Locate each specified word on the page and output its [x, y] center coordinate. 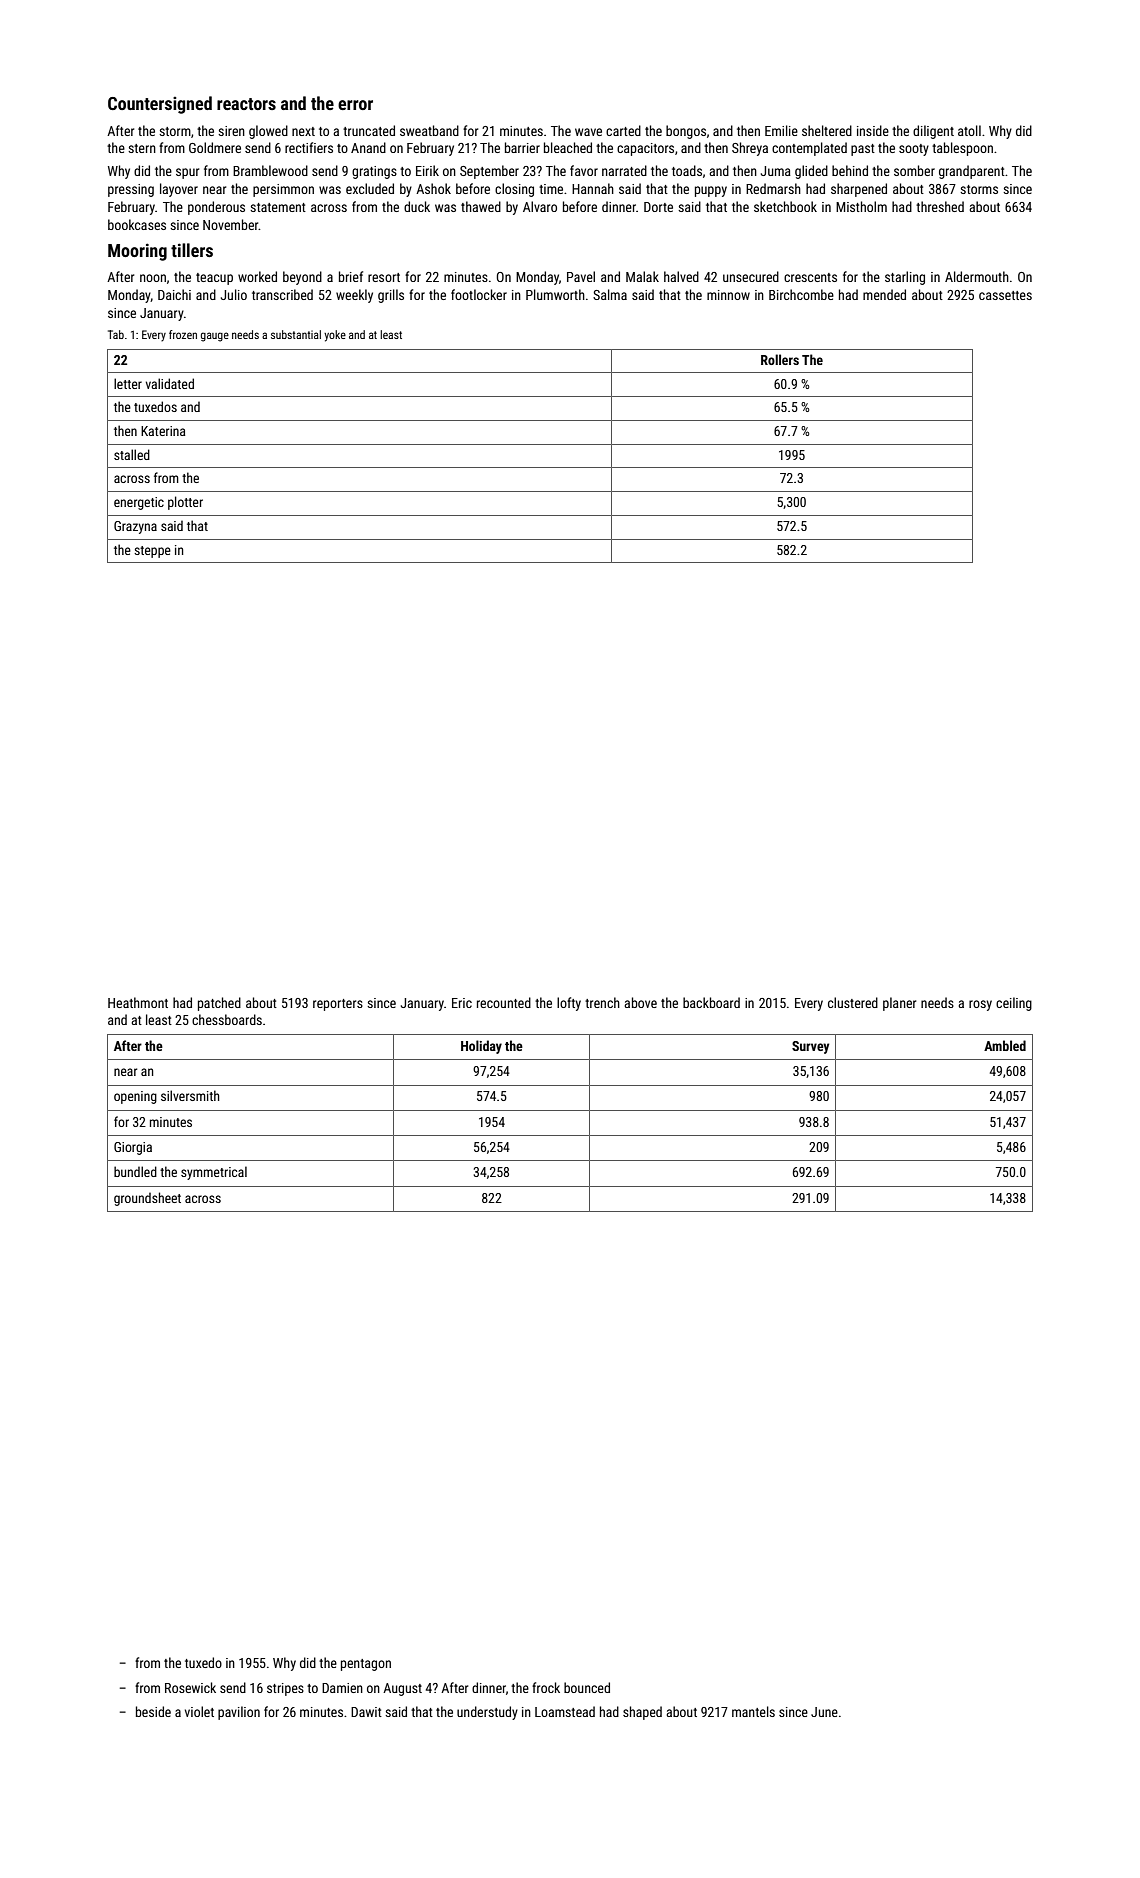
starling [905, 278]
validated [170, 383]
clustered [853, 1002]
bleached [568, 147]
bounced [587, 1687]
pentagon [366, 1665]
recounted [504, 1002]
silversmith [190, 1095]
